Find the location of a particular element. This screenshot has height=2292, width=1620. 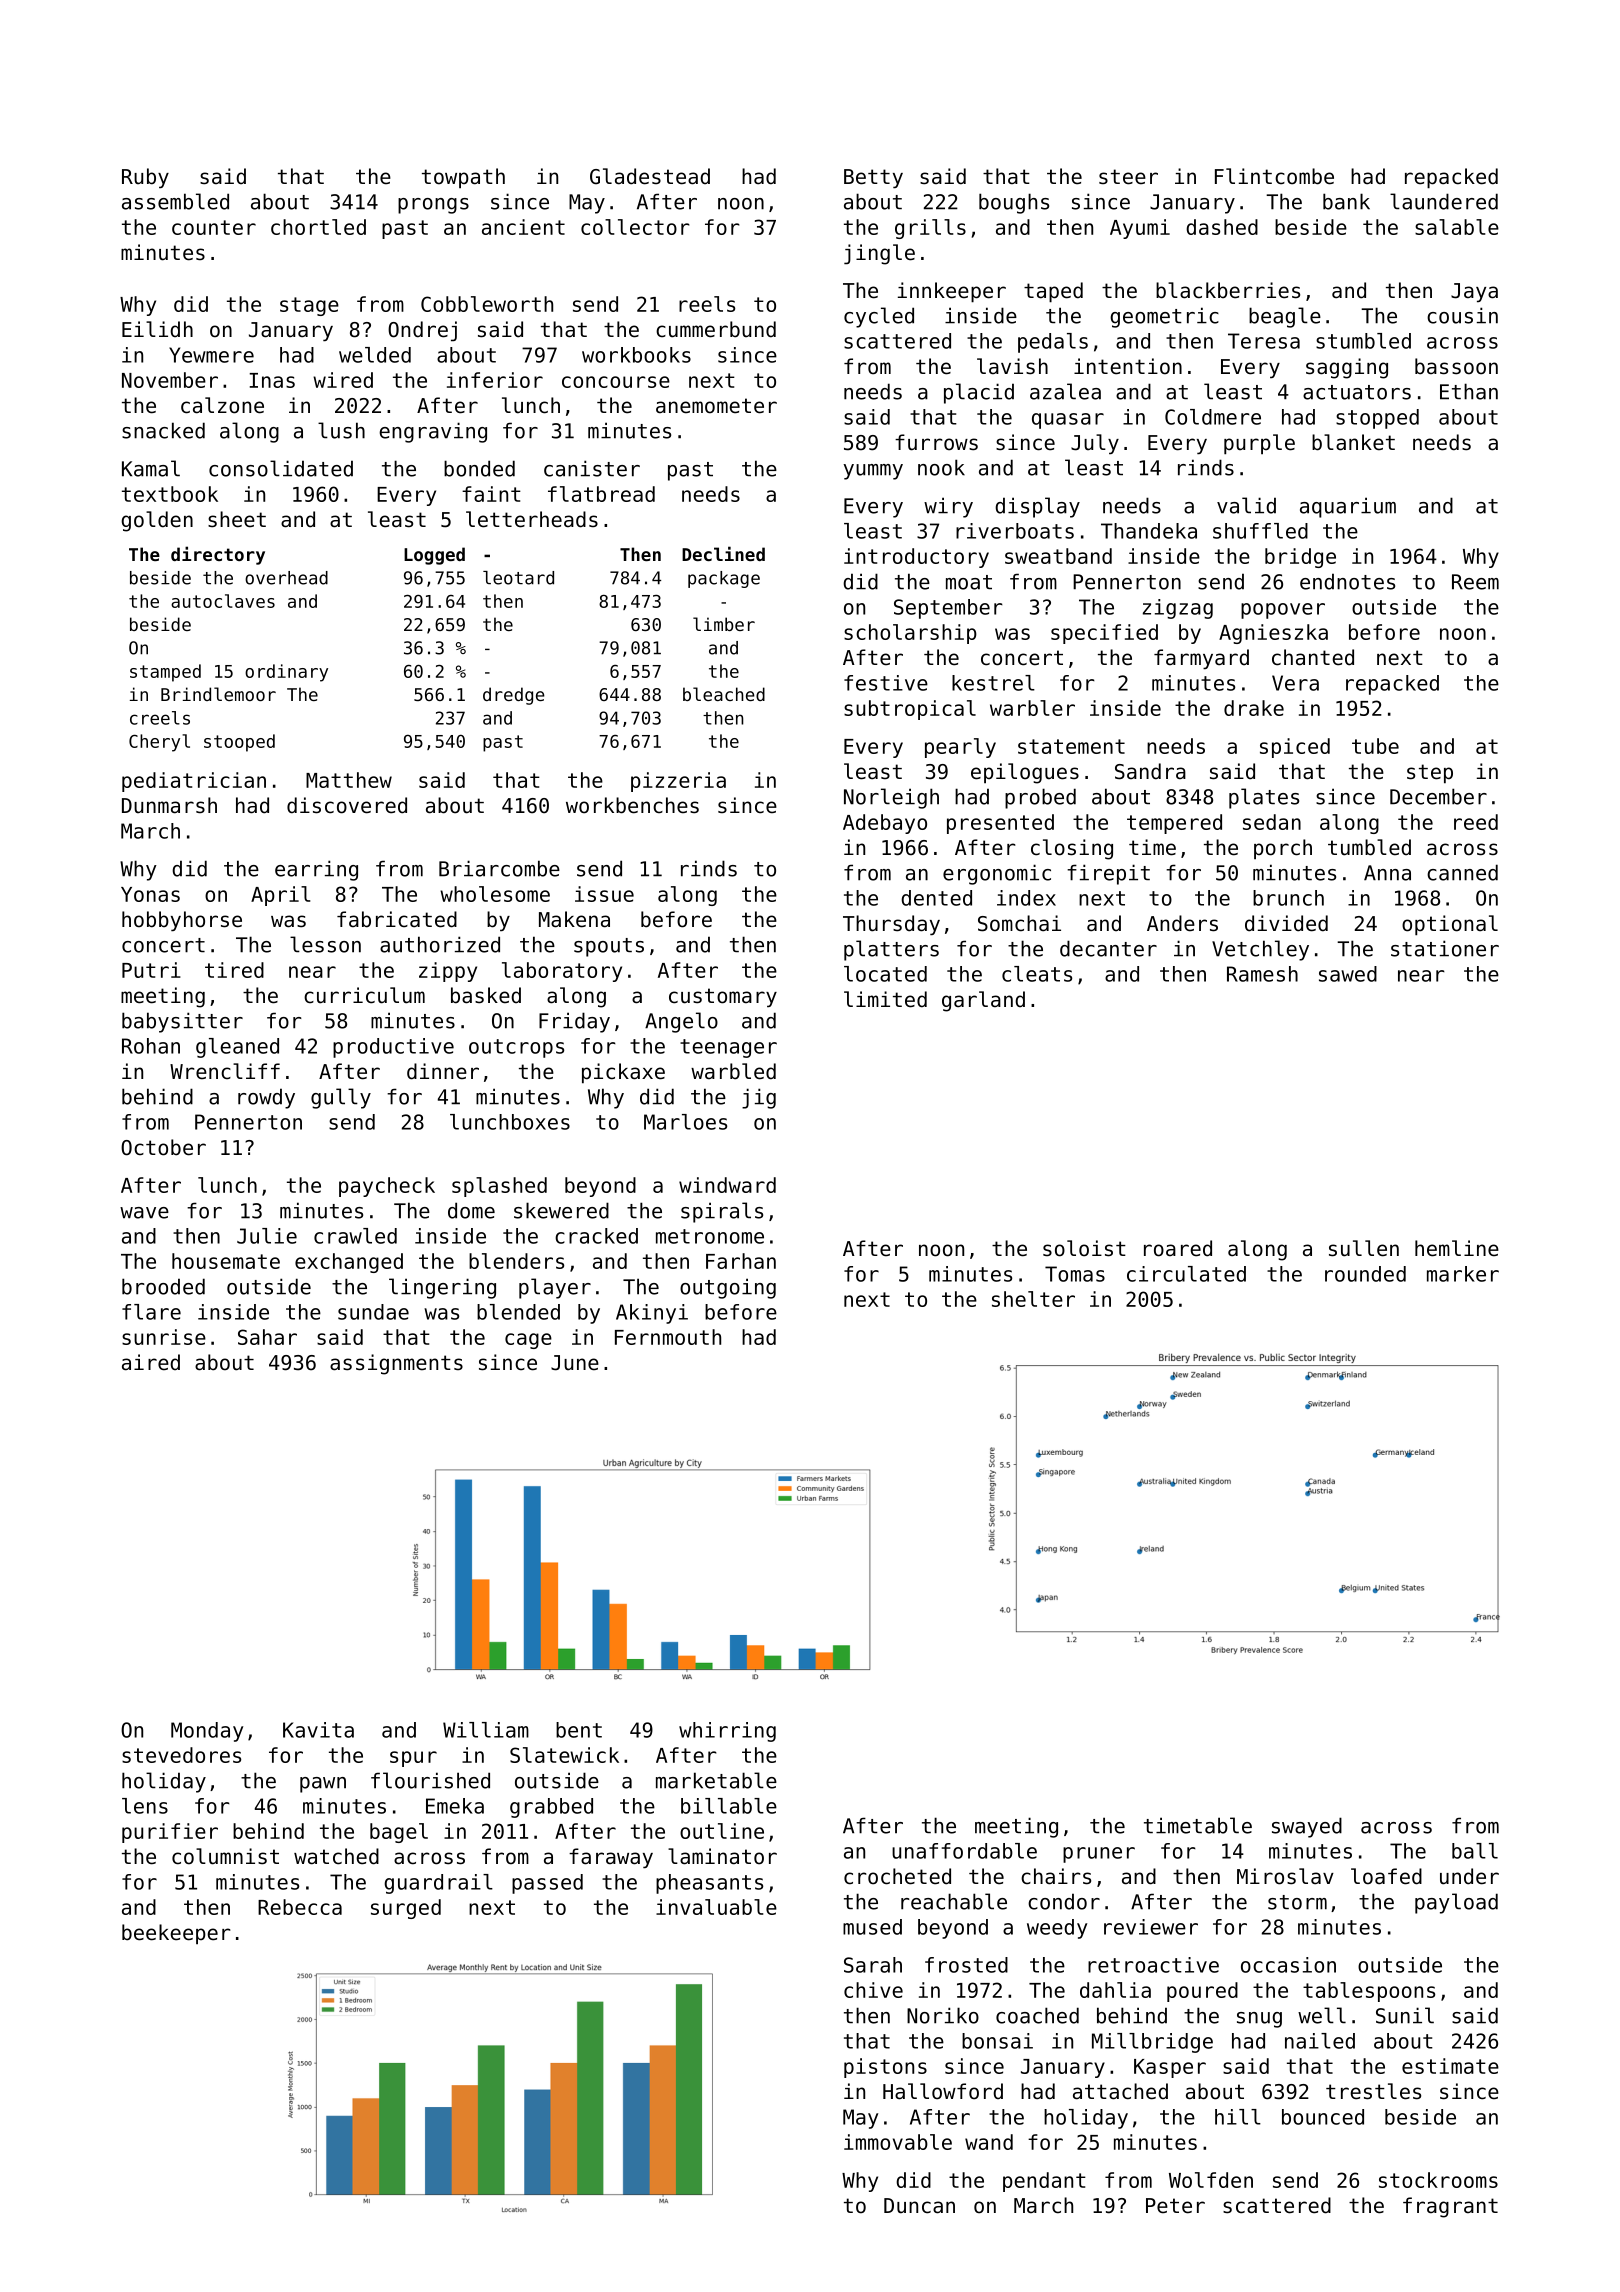

fragrant is located at coordinates (1450, 2207).
